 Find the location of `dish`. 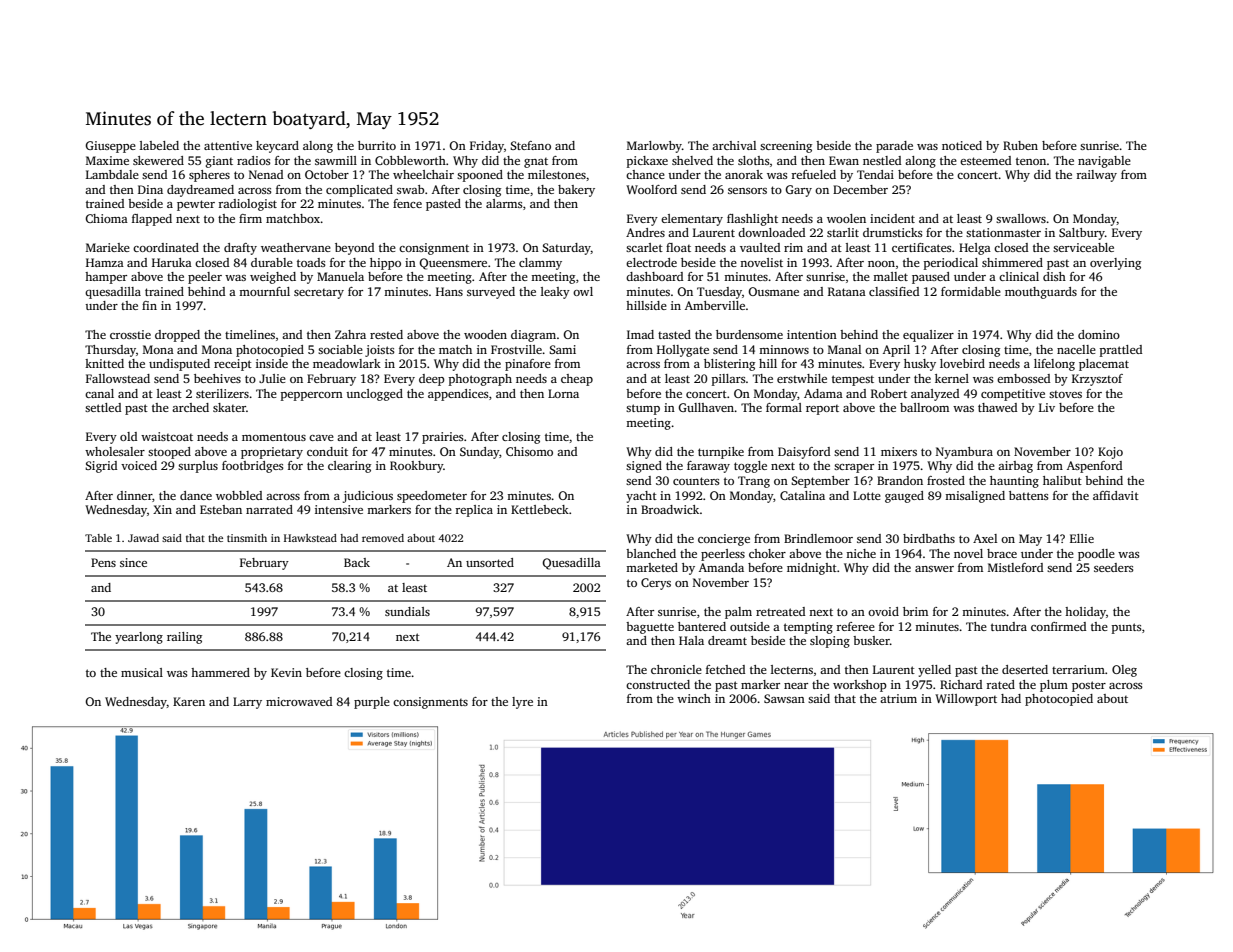

dish is located at coordinates (1054, 276).
